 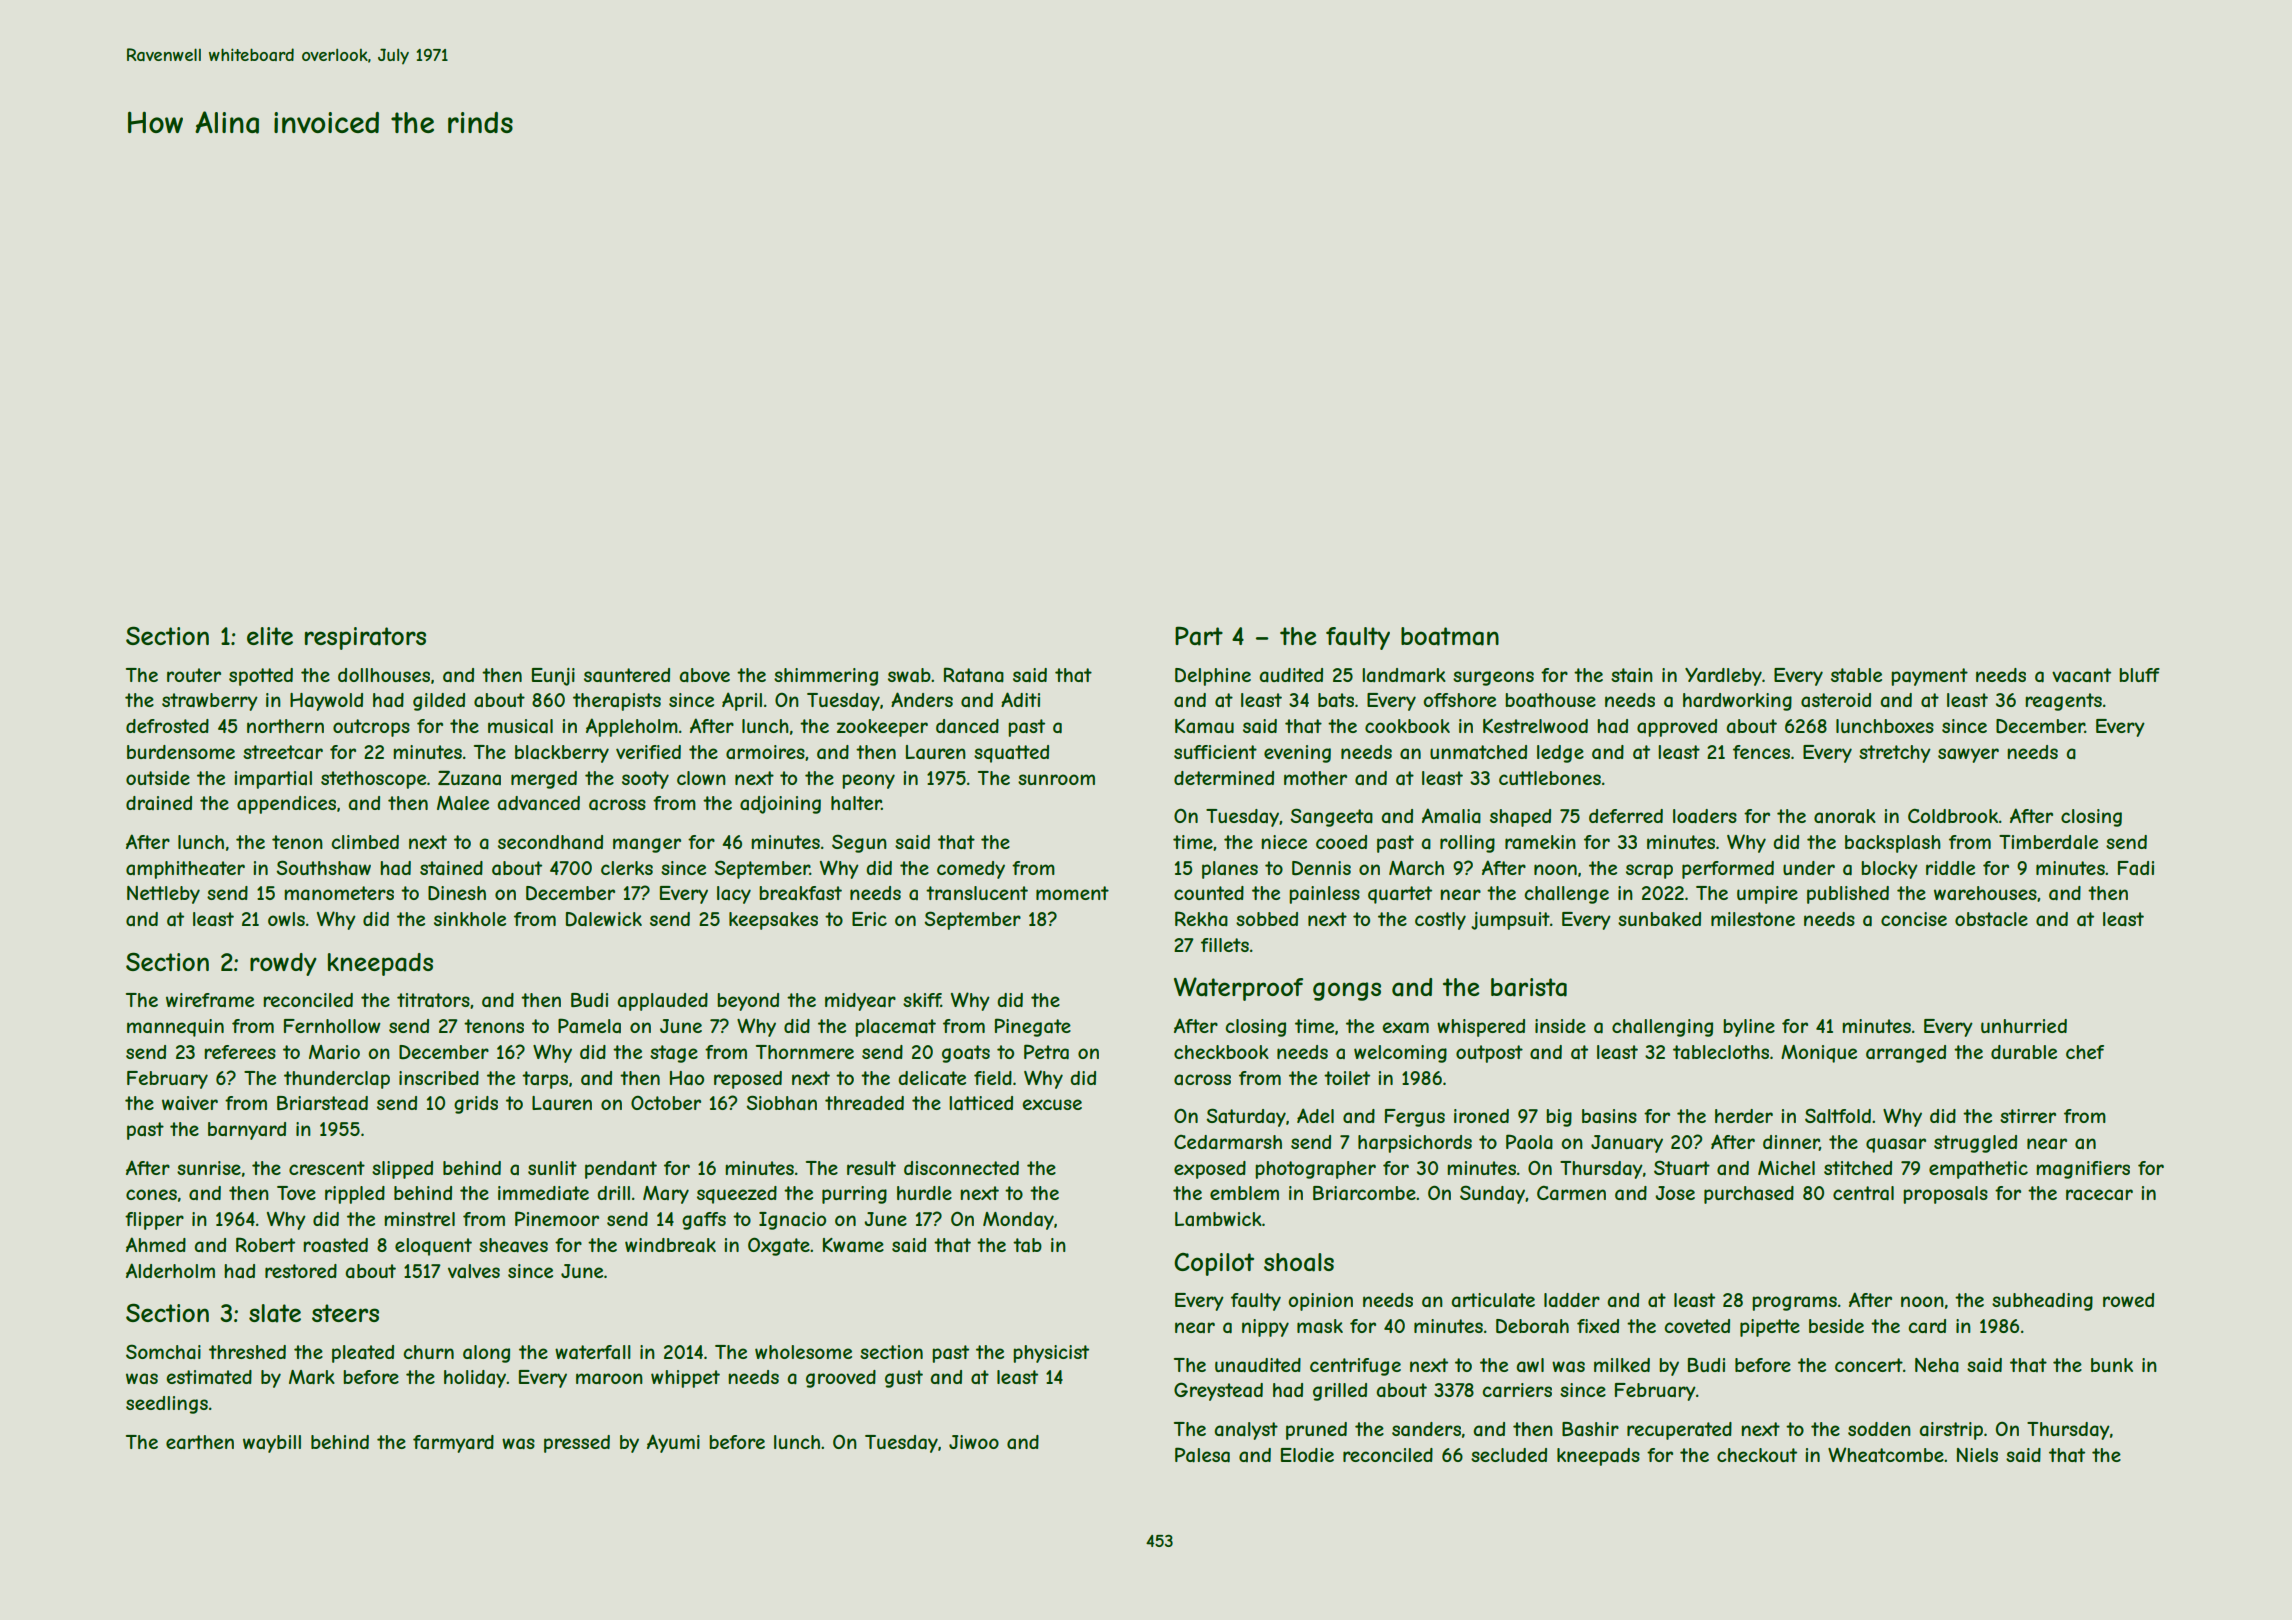 I want to click on Ayumi, so click(x=673, y=1443).
